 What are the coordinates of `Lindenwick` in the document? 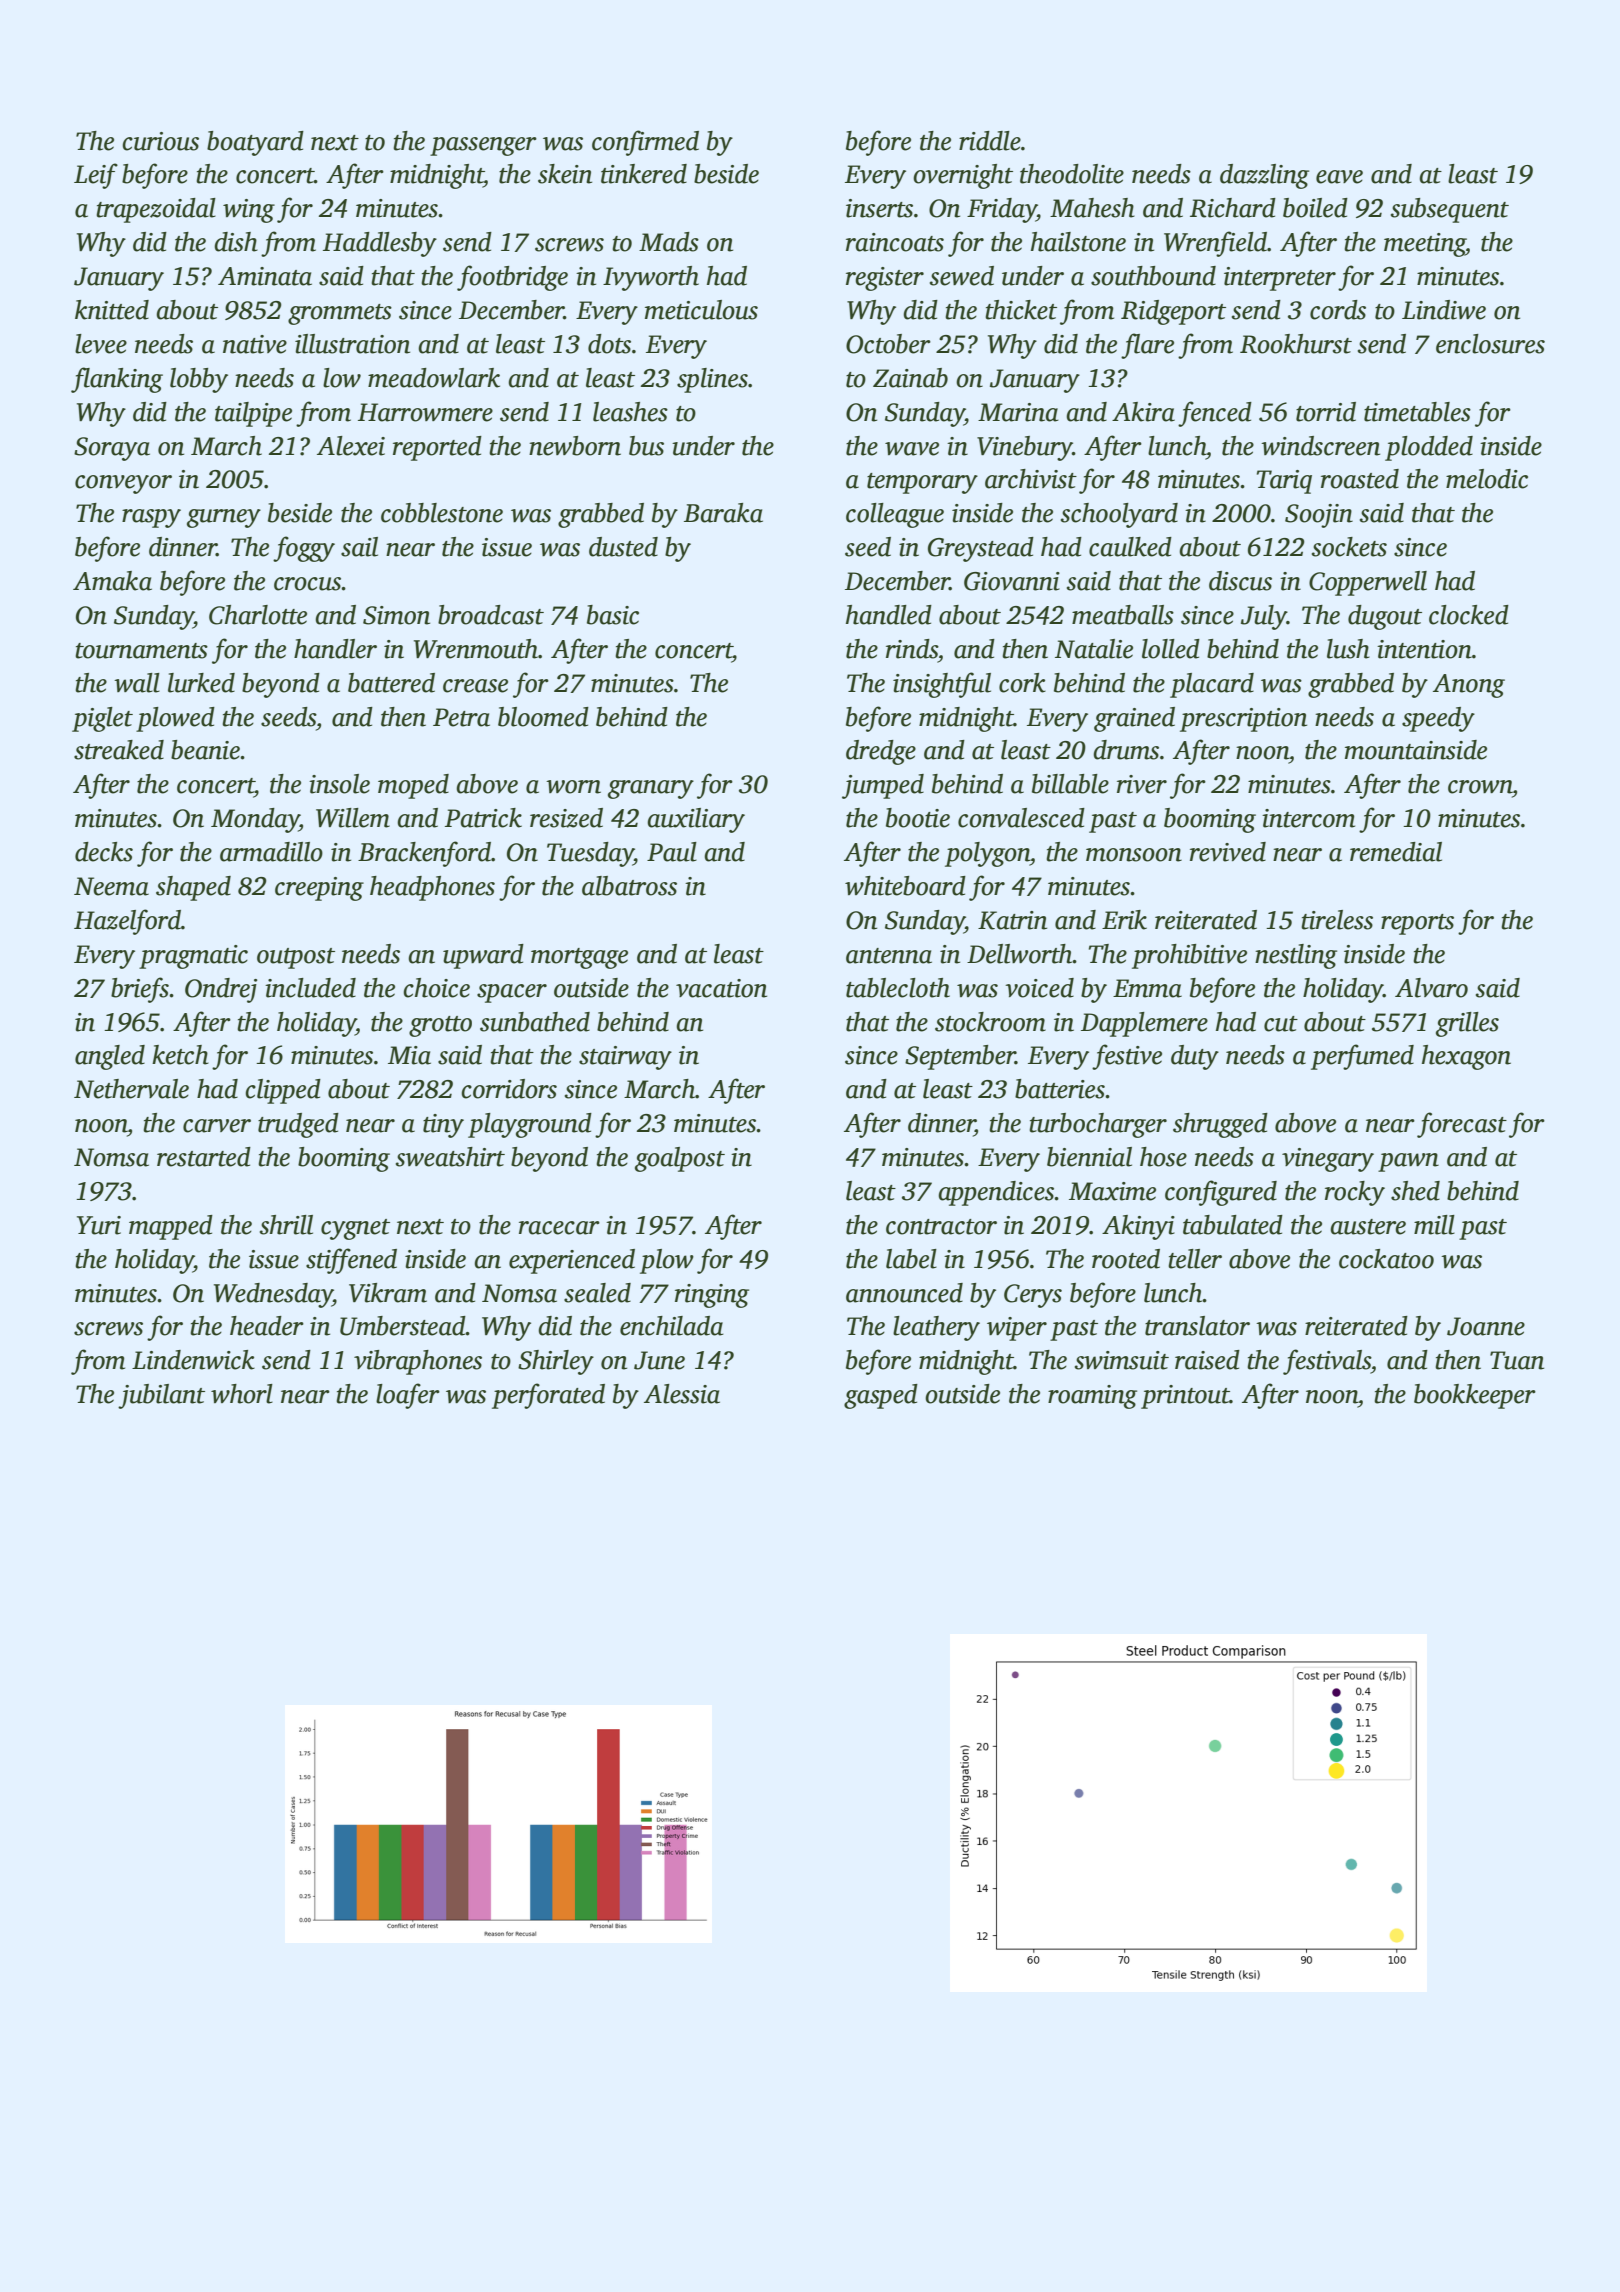 It's located at (193, 1360).
